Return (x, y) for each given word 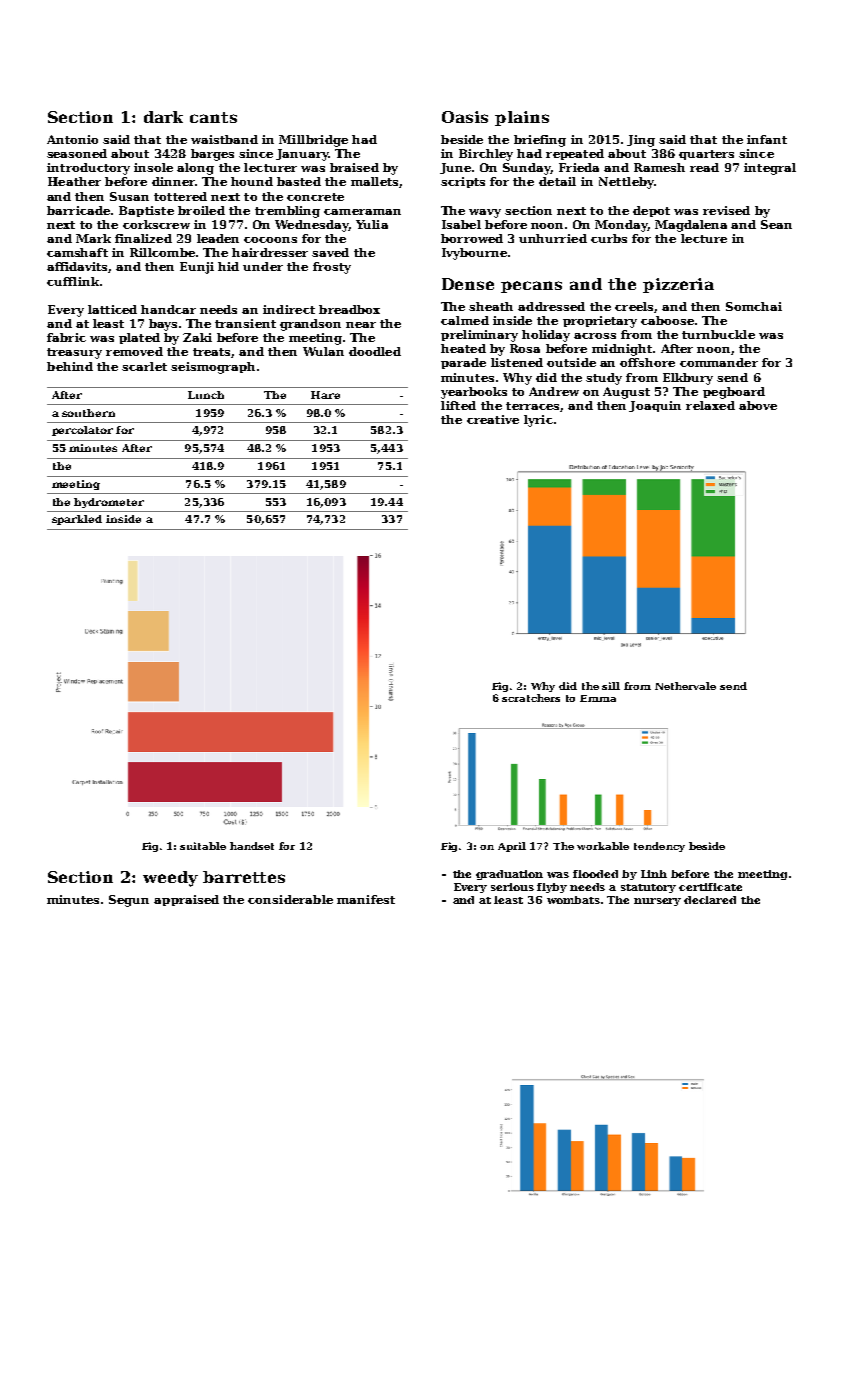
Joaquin (655, 406)
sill (611, 686)
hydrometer (109, 503)
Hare (325, 395)
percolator (82, 431)
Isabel (461, 224)
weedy (170, 879)
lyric (538, 421)
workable (603, 846)
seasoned (77, 153)
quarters (706, 155)
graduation (509, 875)
